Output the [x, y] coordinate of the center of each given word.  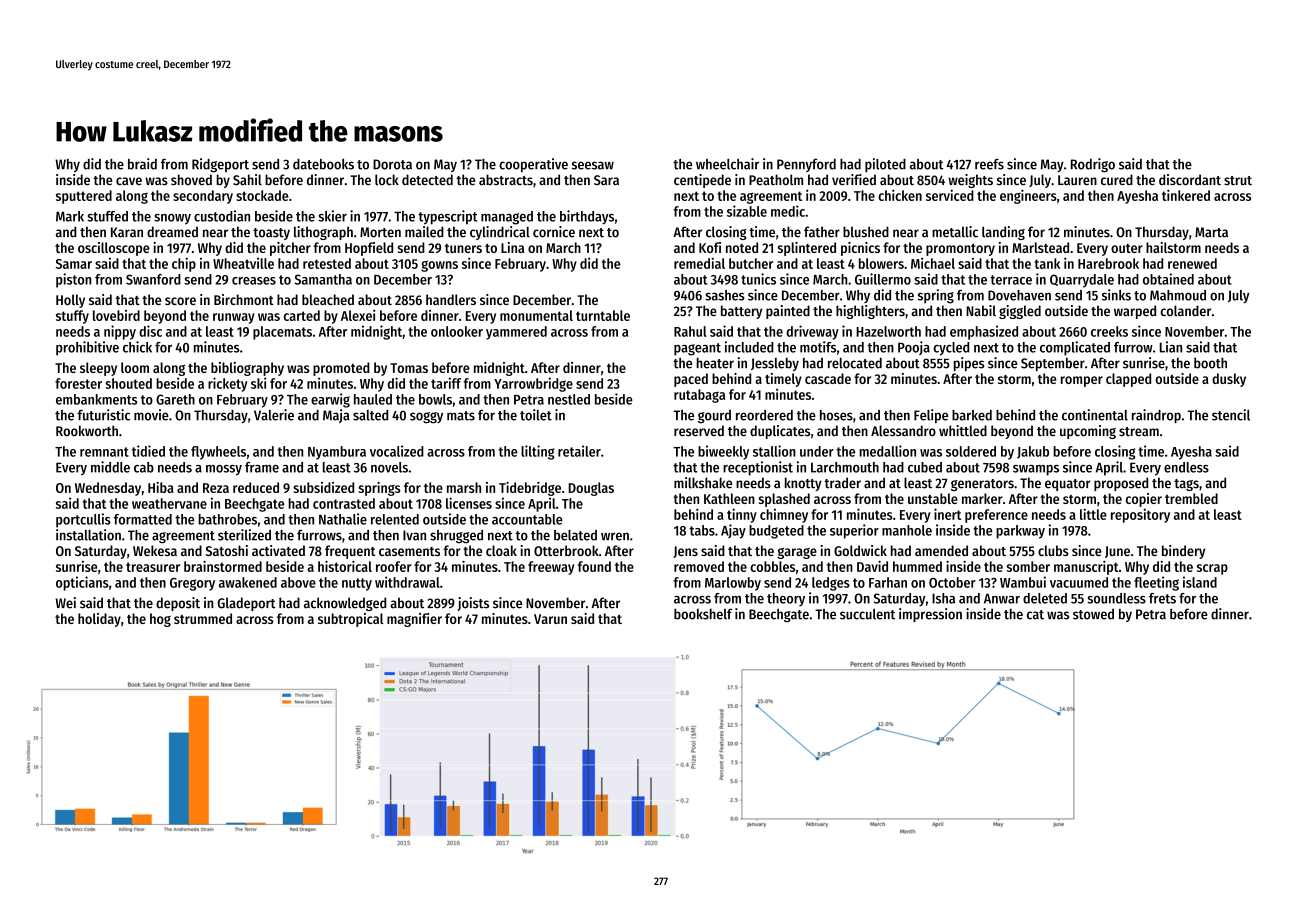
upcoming [1088, 432]
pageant [697, 349]
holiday [99, 620]
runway [234, 318]
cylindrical [500, 233]
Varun [550, 619]
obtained [1168, 279]
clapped [1128, 380]
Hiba [161, 487]
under [817, 451]
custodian [222, 216]
